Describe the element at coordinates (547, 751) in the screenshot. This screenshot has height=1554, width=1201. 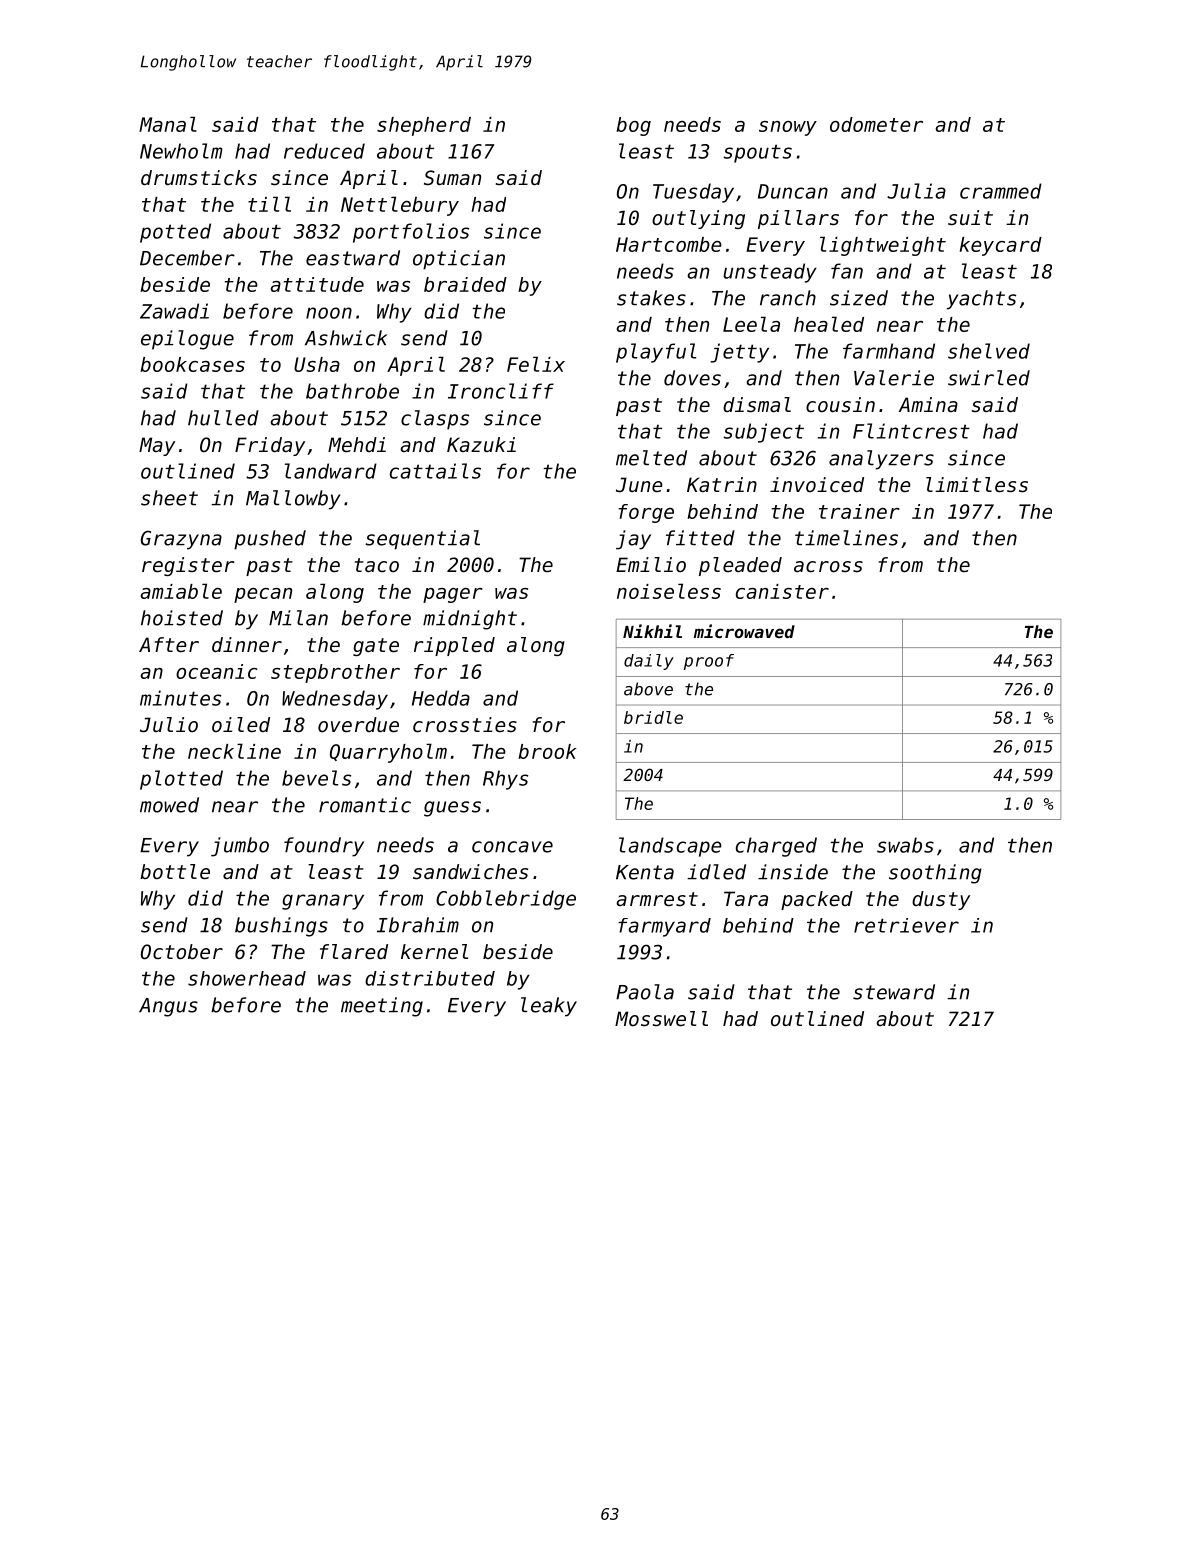
I see `brook` at that location.
